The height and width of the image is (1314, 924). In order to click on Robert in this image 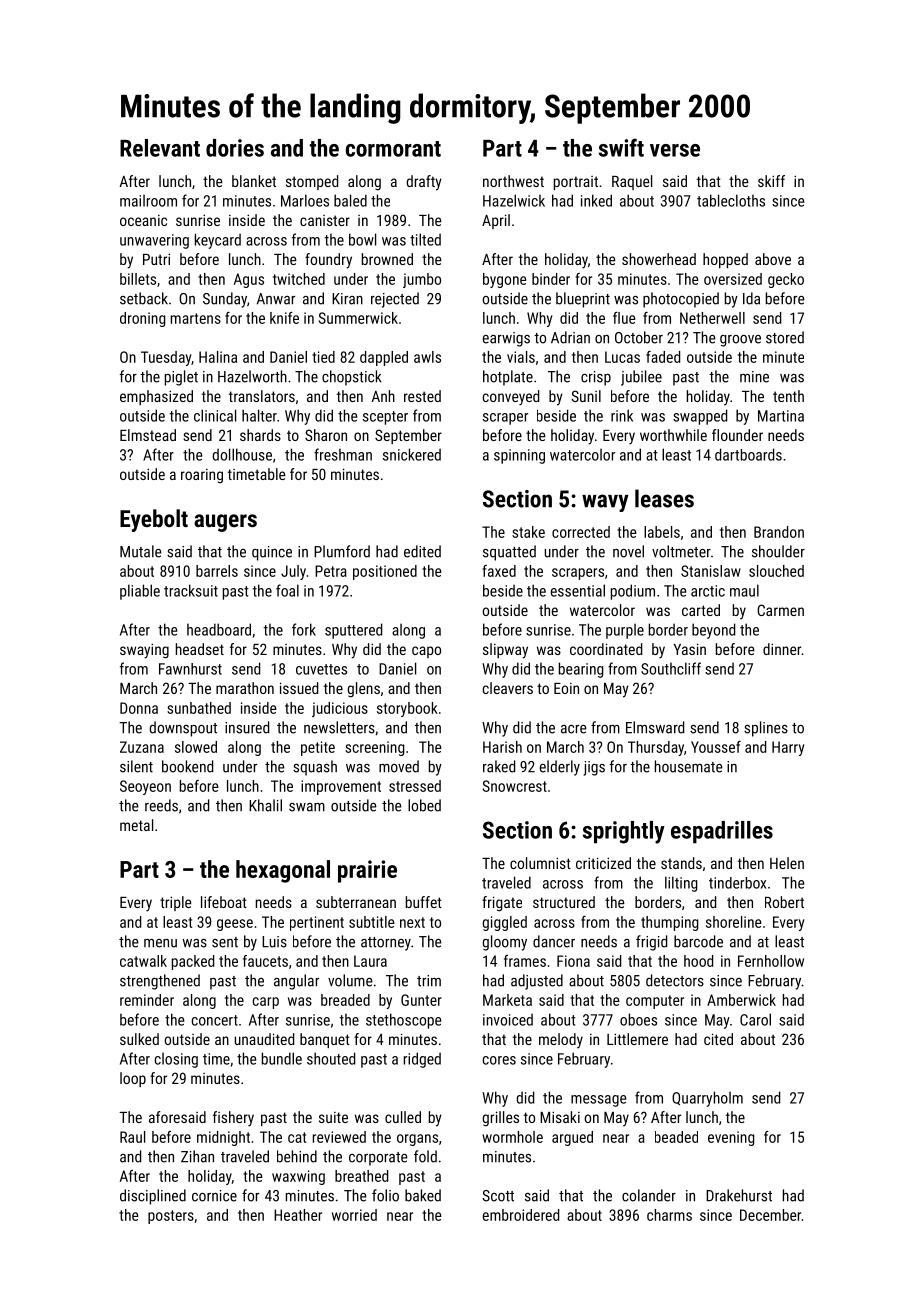, I will do `click(784, 902)`.
